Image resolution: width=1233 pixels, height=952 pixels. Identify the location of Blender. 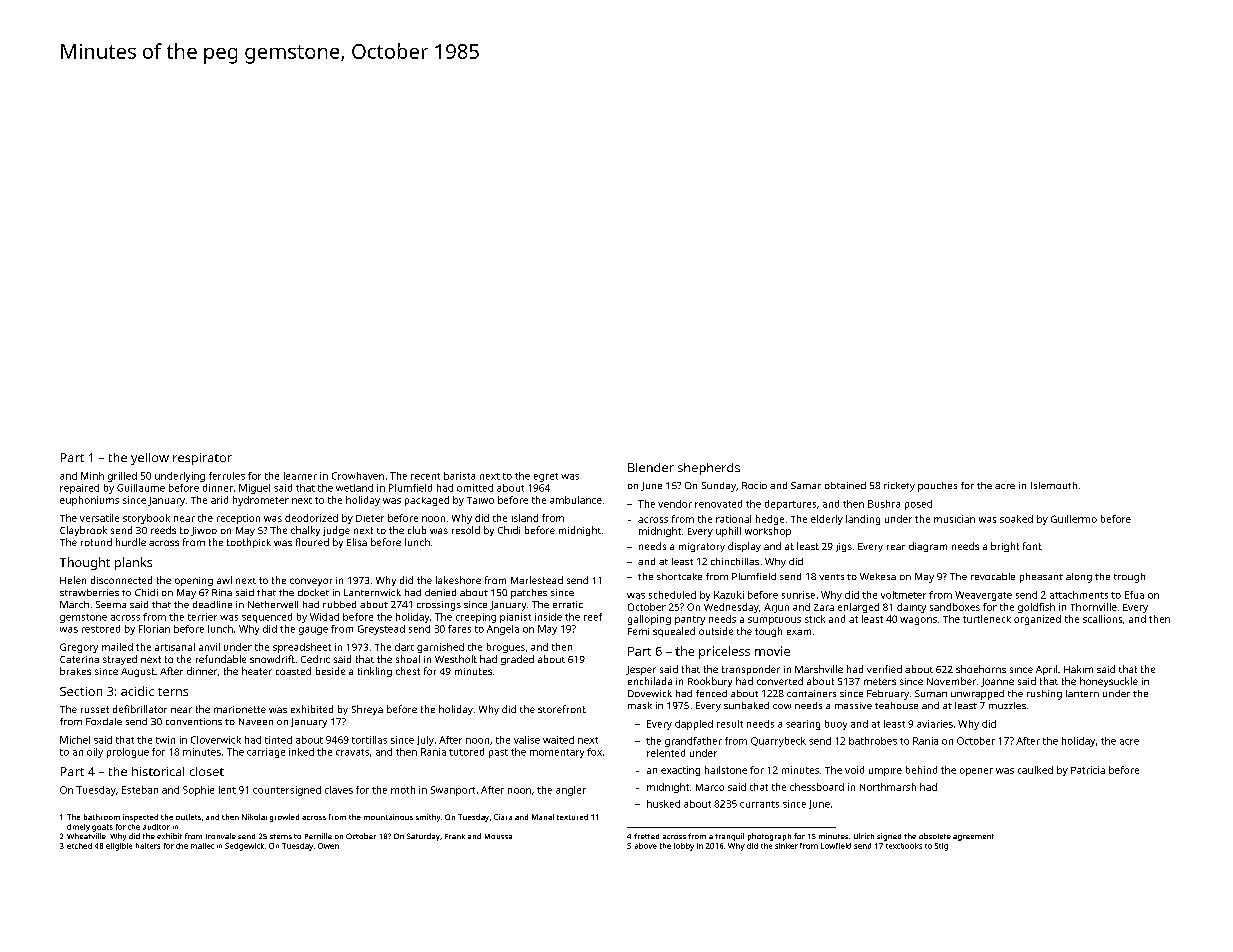
(651, 467).
